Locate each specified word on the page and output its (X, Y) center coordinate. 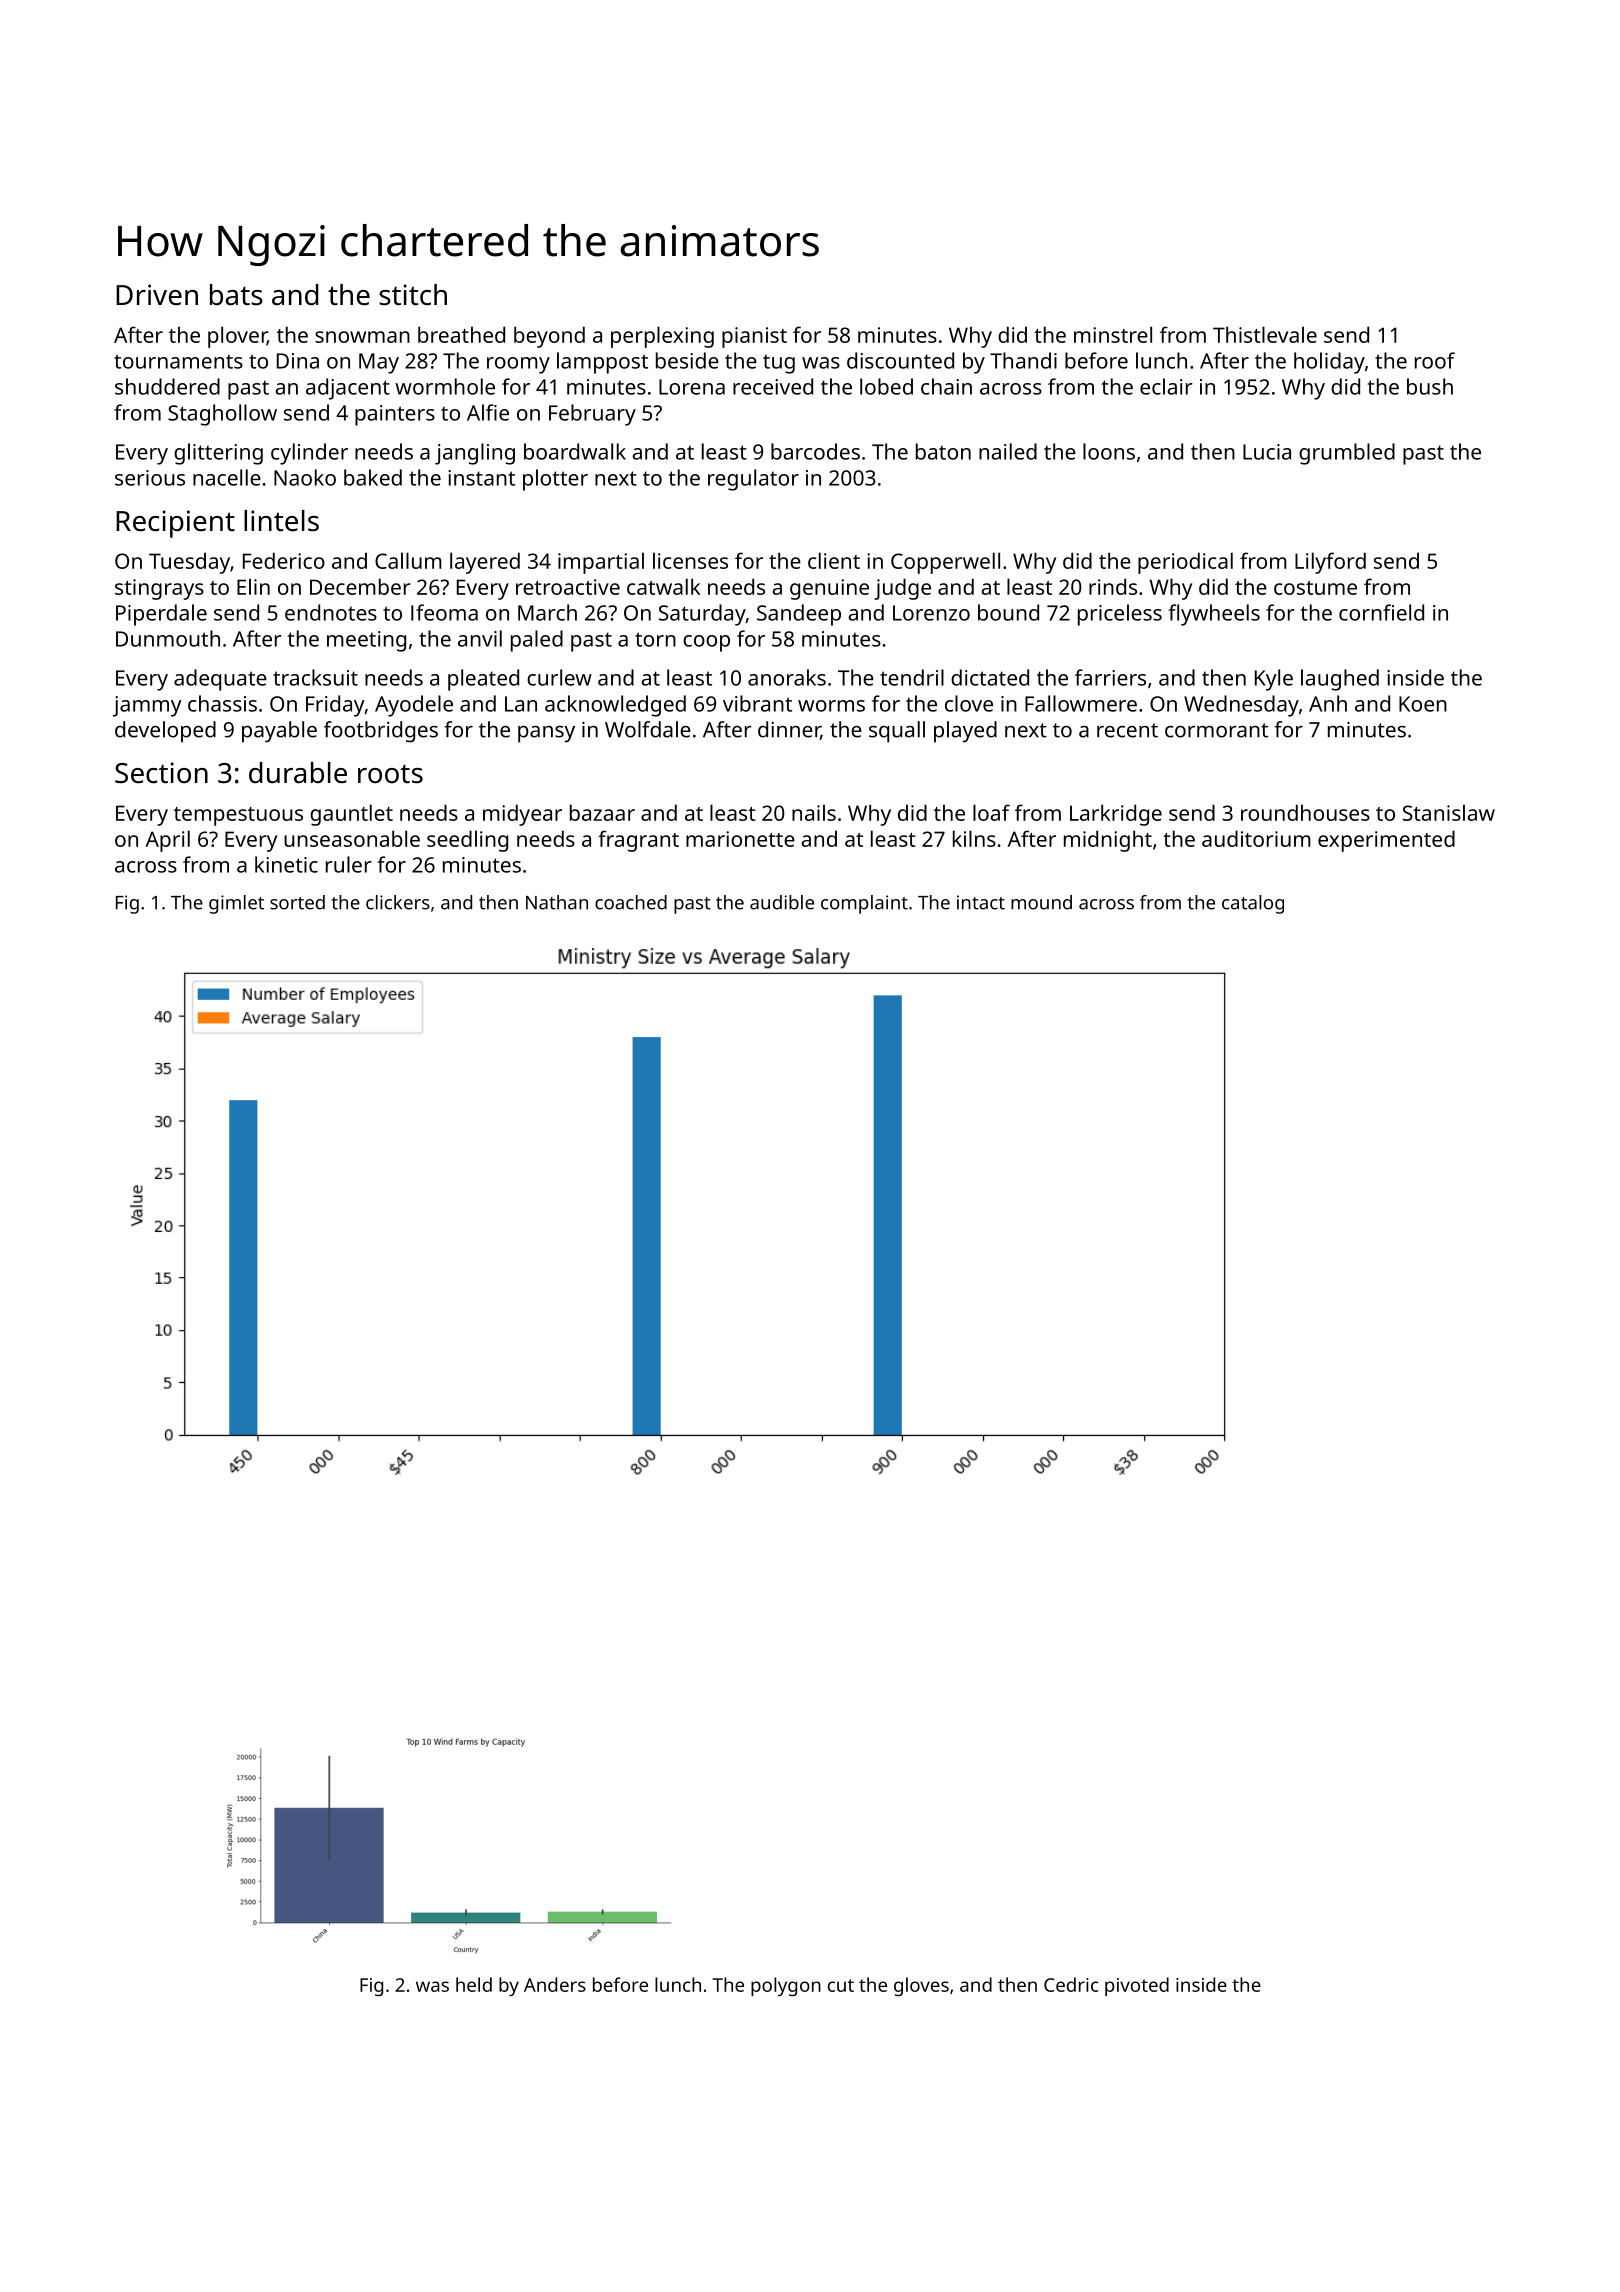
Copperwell (945, 563)
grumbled (1347, 454)
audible (782, 902)
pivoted (1137, 1987)
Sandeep (799, 615)
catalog (1253, 904)
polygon (786, 1987)
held (474, 1984)
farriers (1110, 677)
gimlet (236, 904)
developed (165, 732)
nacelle (227, 477)
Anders (555, 1984)
